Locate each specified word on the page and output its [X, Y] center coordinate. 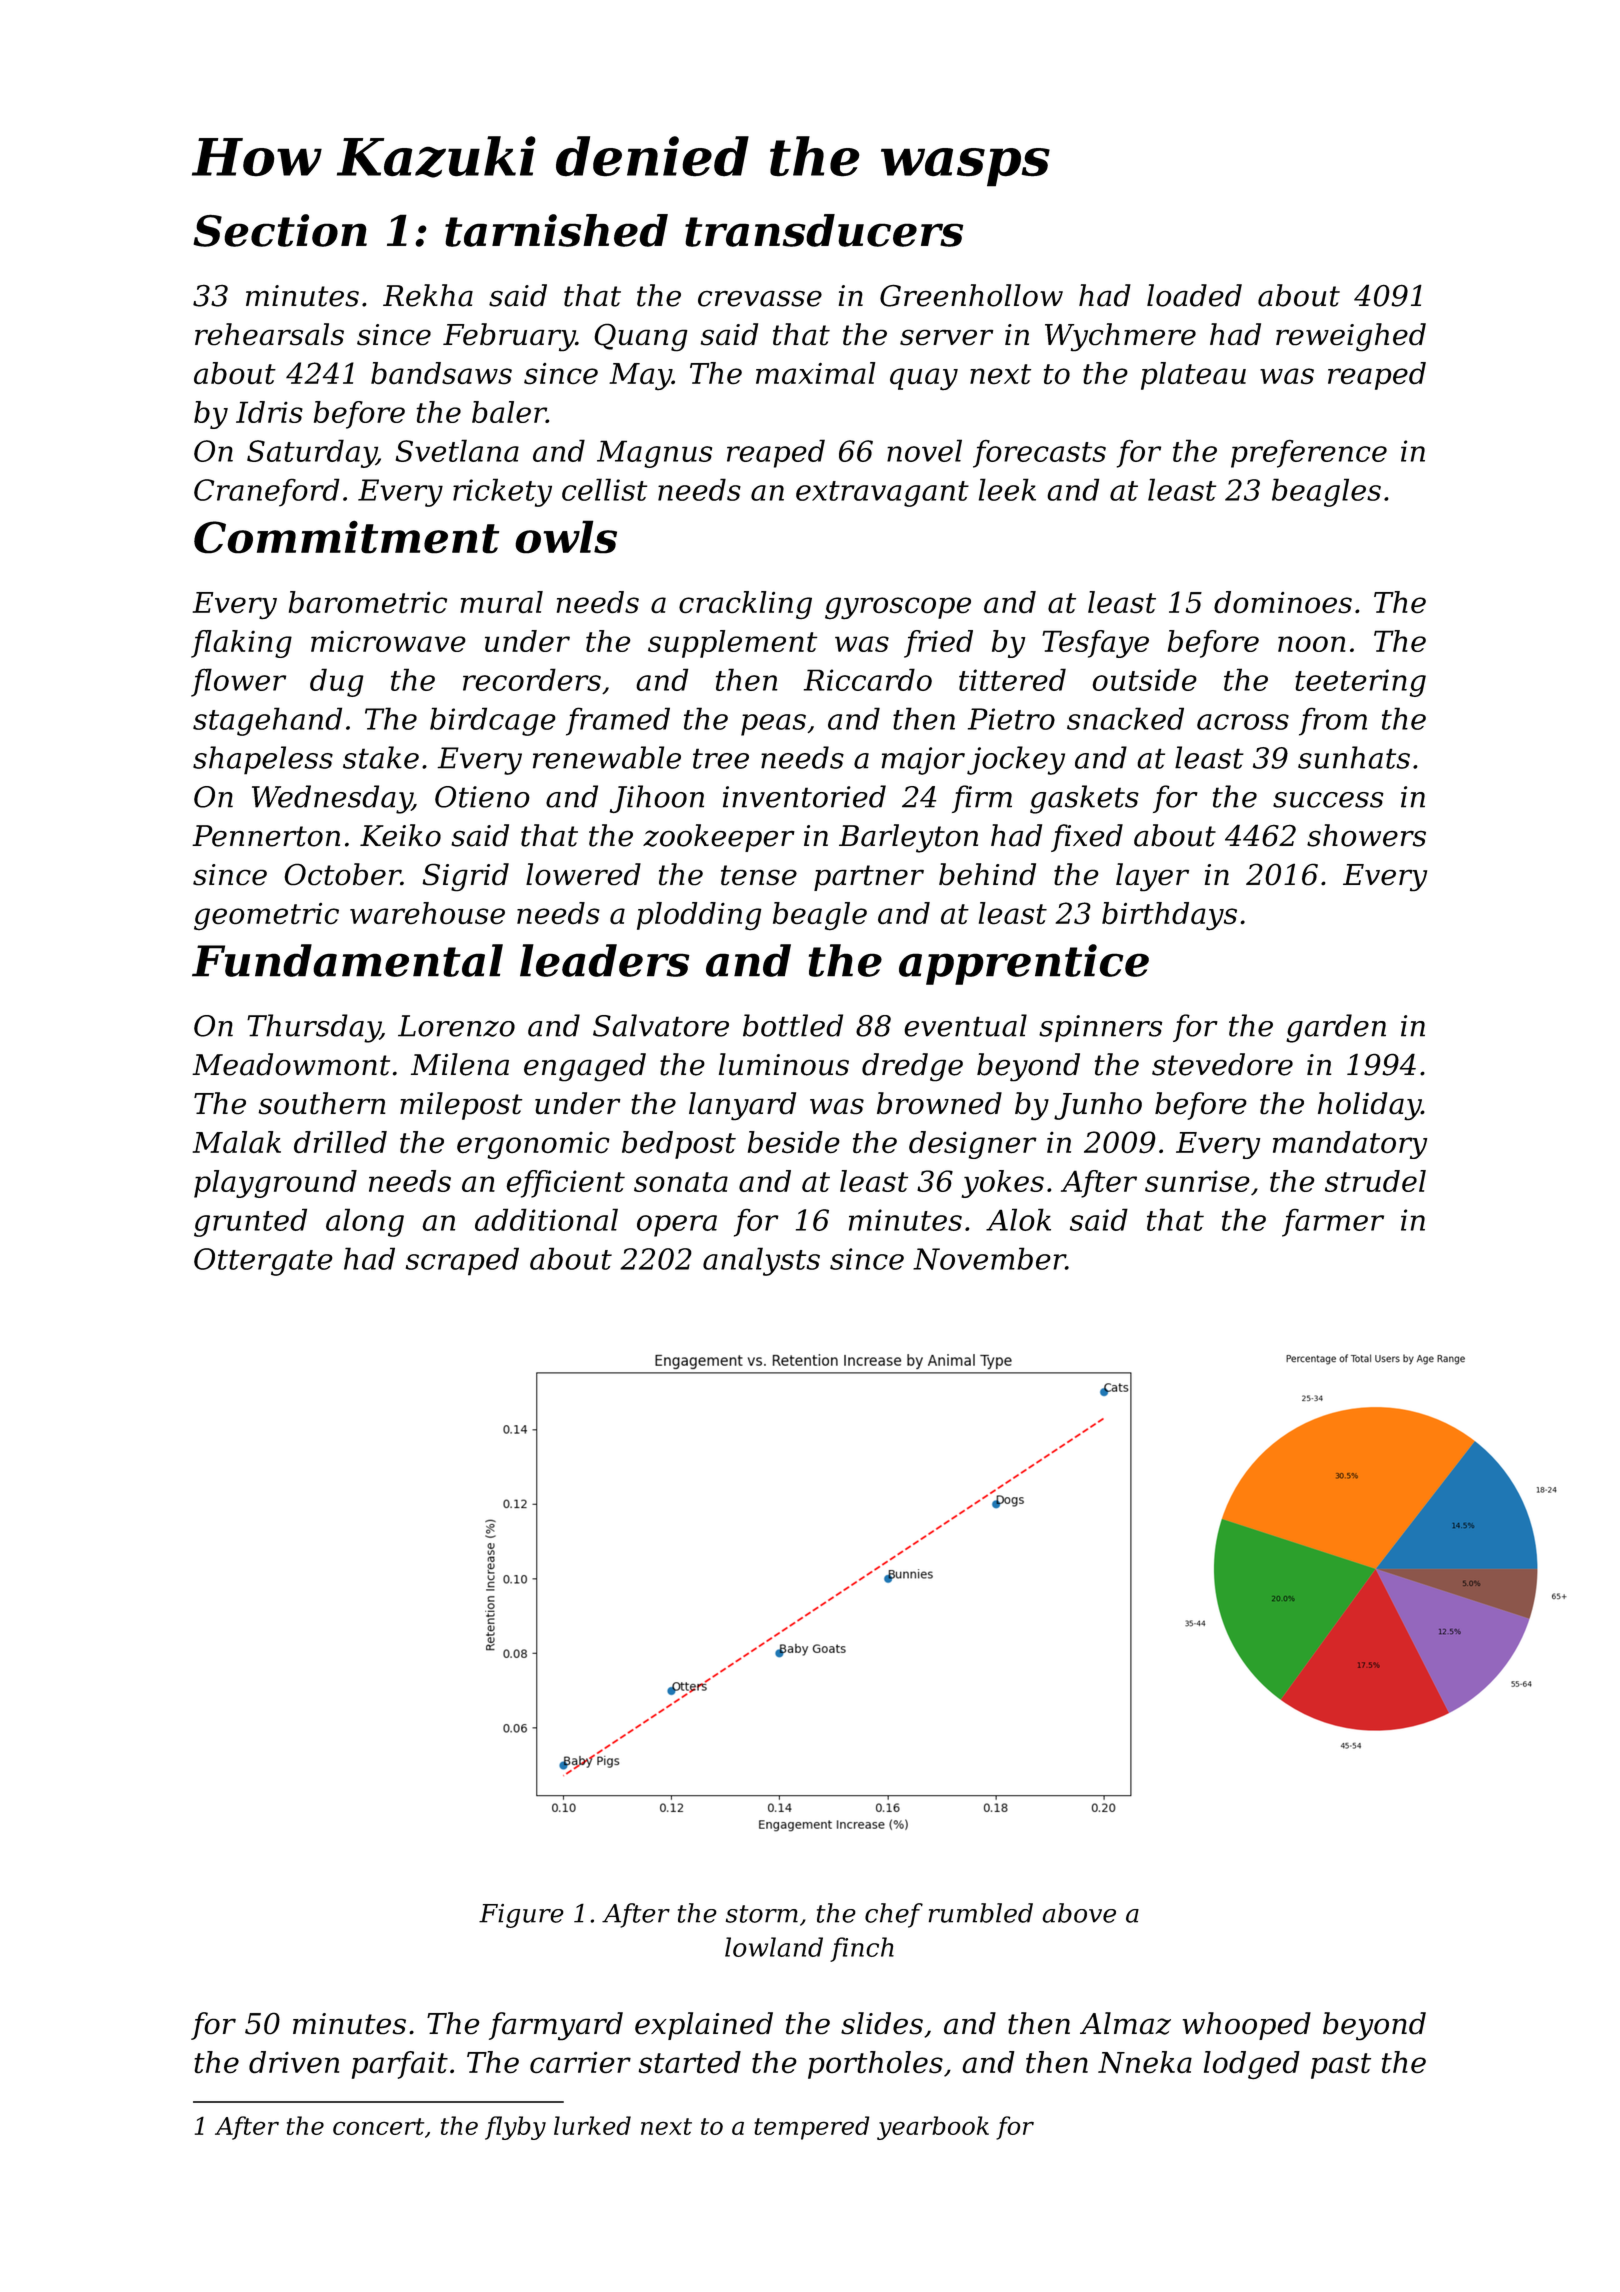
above [1079, 1913]
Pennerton [266, 836]
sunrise [1197, 1181]
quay [924, 379]
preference [1309, 454]
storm [762, 1914]
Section [280, 230]
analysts [761, 1261]
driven [294, 2062]
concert [378, 2126]
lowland [774, 1947]
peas [773, 725]
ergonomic [533, 1145]
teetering [1360, 683]
